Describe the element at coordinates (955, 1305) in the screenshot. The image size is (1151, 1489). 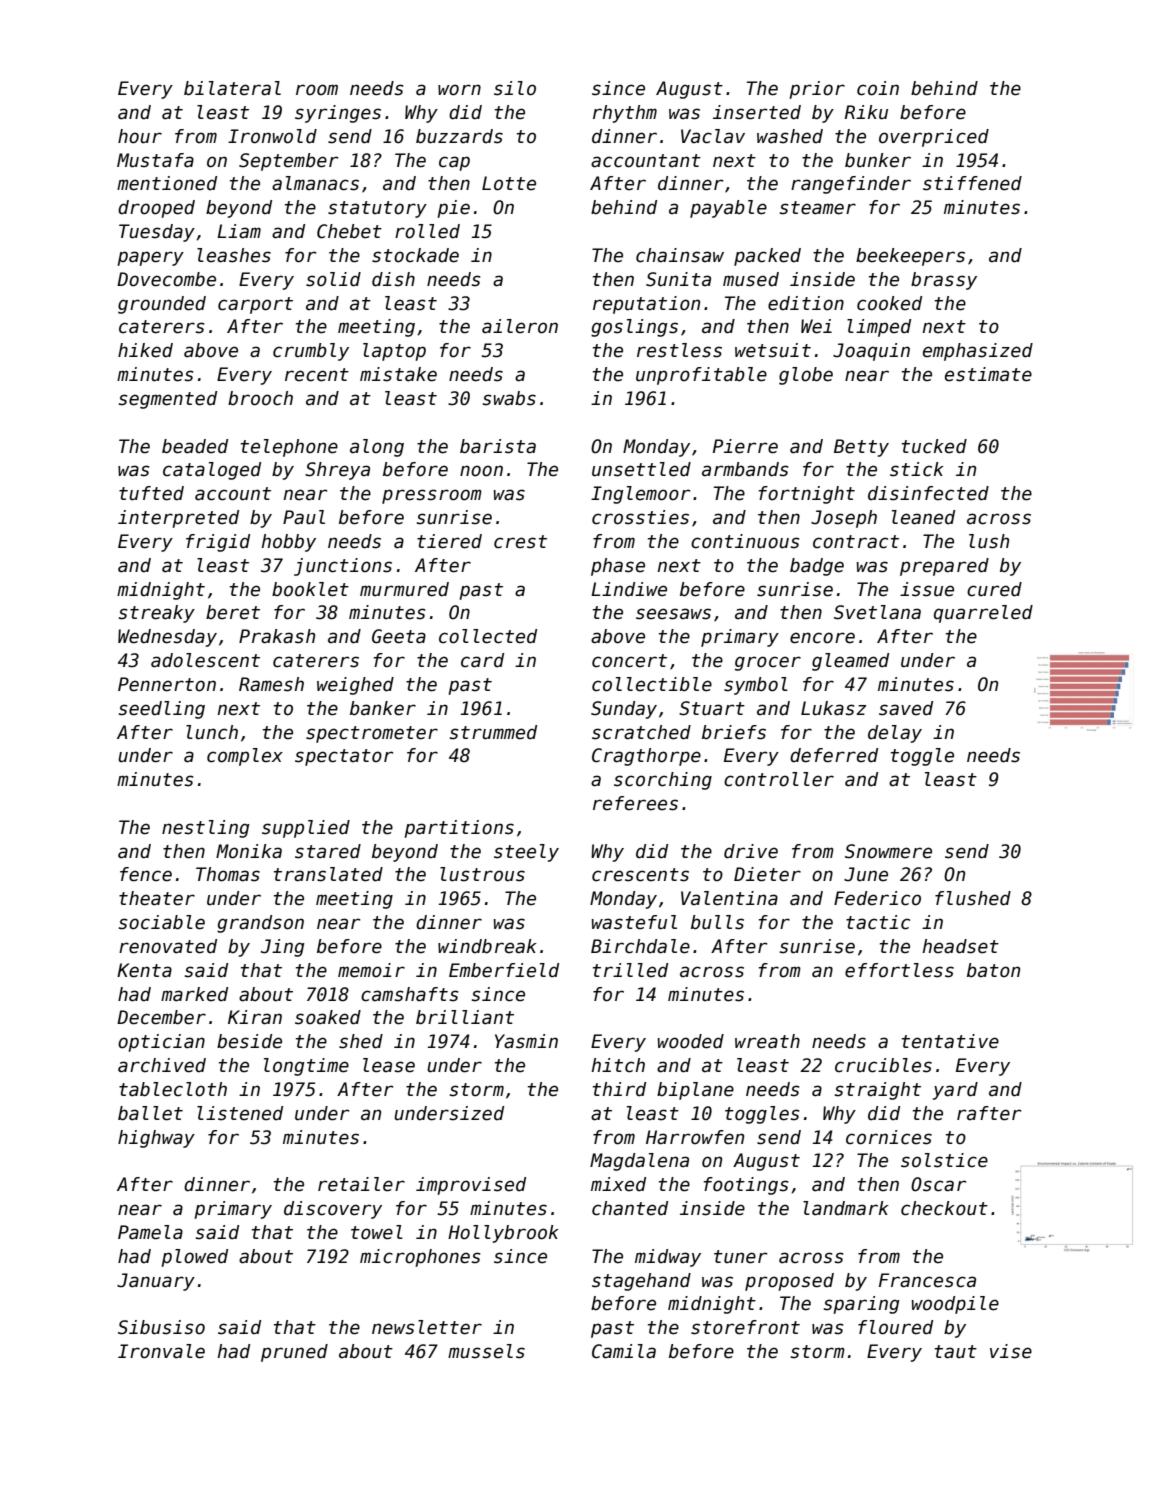
I see `woodpile` at that location.
